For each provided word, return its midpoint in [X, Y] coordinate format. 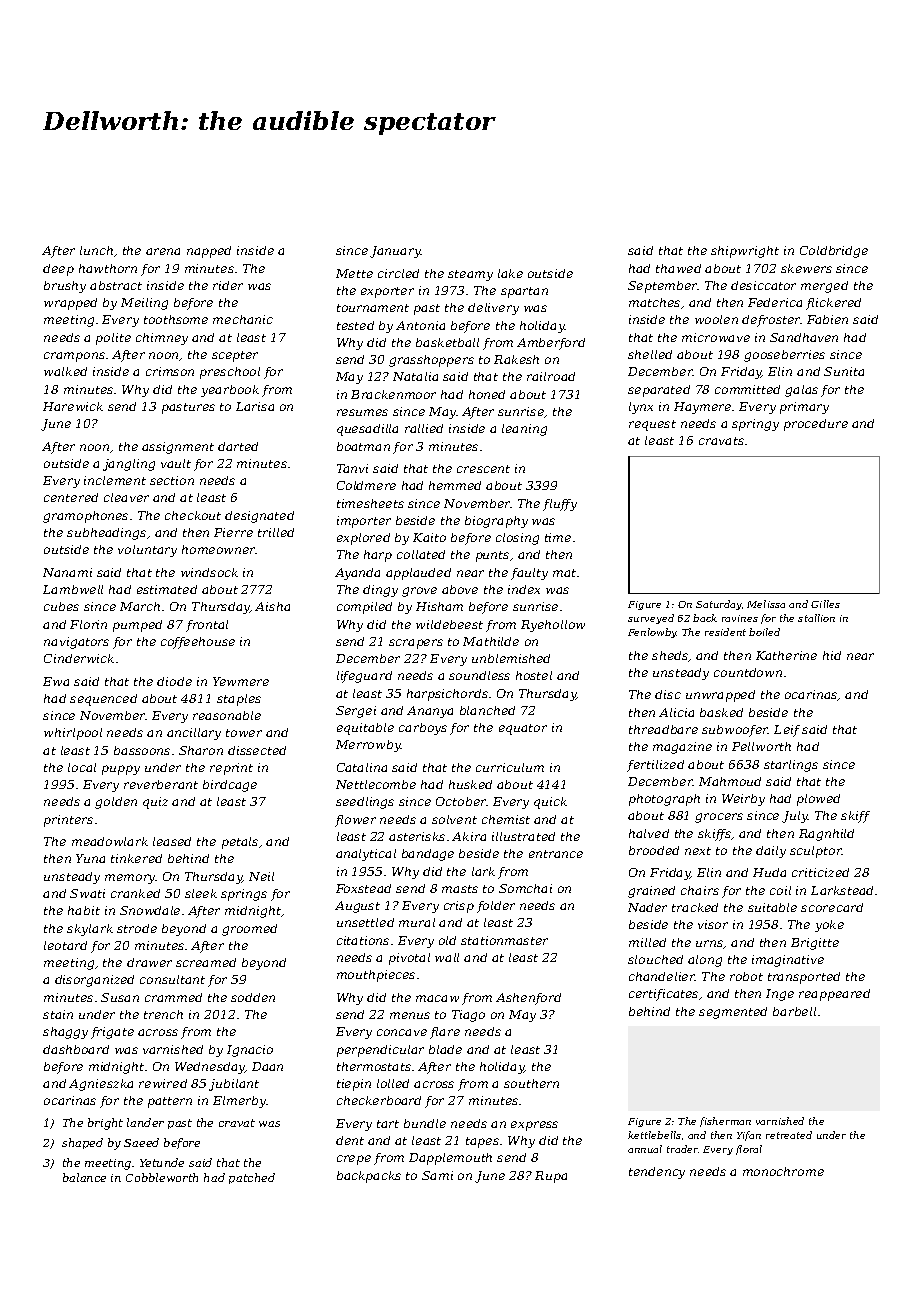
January [395, 252]
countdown [748, 672]
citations [363, 940]
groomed [249, 930]
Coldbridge [834, 252]
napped [209, 252]
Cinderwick [79, 658]
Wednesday [210, 1068]
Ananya [430, 712]
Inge [780, 995]
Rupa [551, 1177]
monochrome [783, 1171]
